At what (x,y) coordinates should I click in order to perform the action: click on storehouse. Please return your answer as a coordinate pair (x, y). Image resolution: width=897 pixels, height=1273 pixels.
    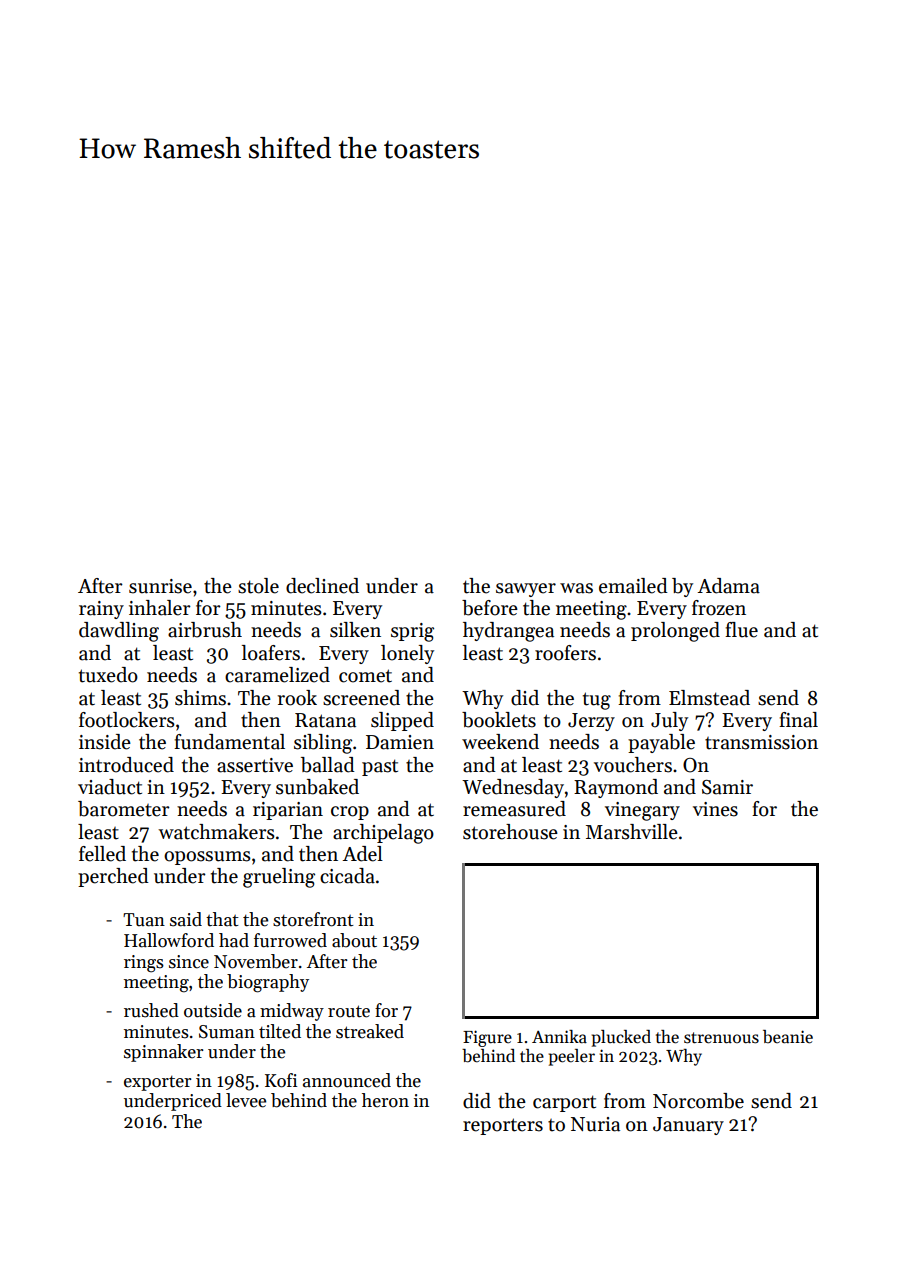
    Looking at the image, I should click on (510, 832).
